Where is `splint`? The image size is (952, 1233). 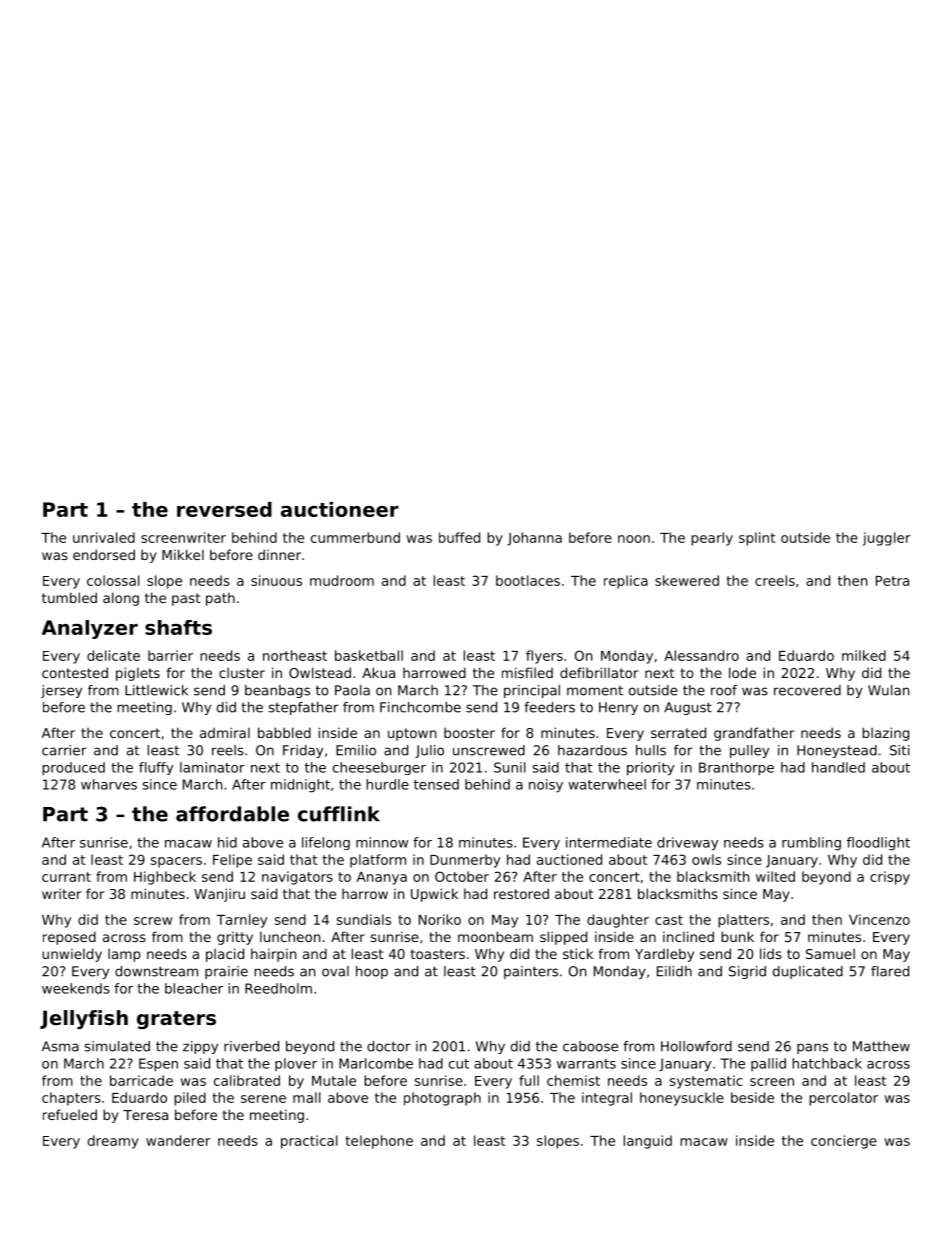 splint is located at coordinates (757, 539).
